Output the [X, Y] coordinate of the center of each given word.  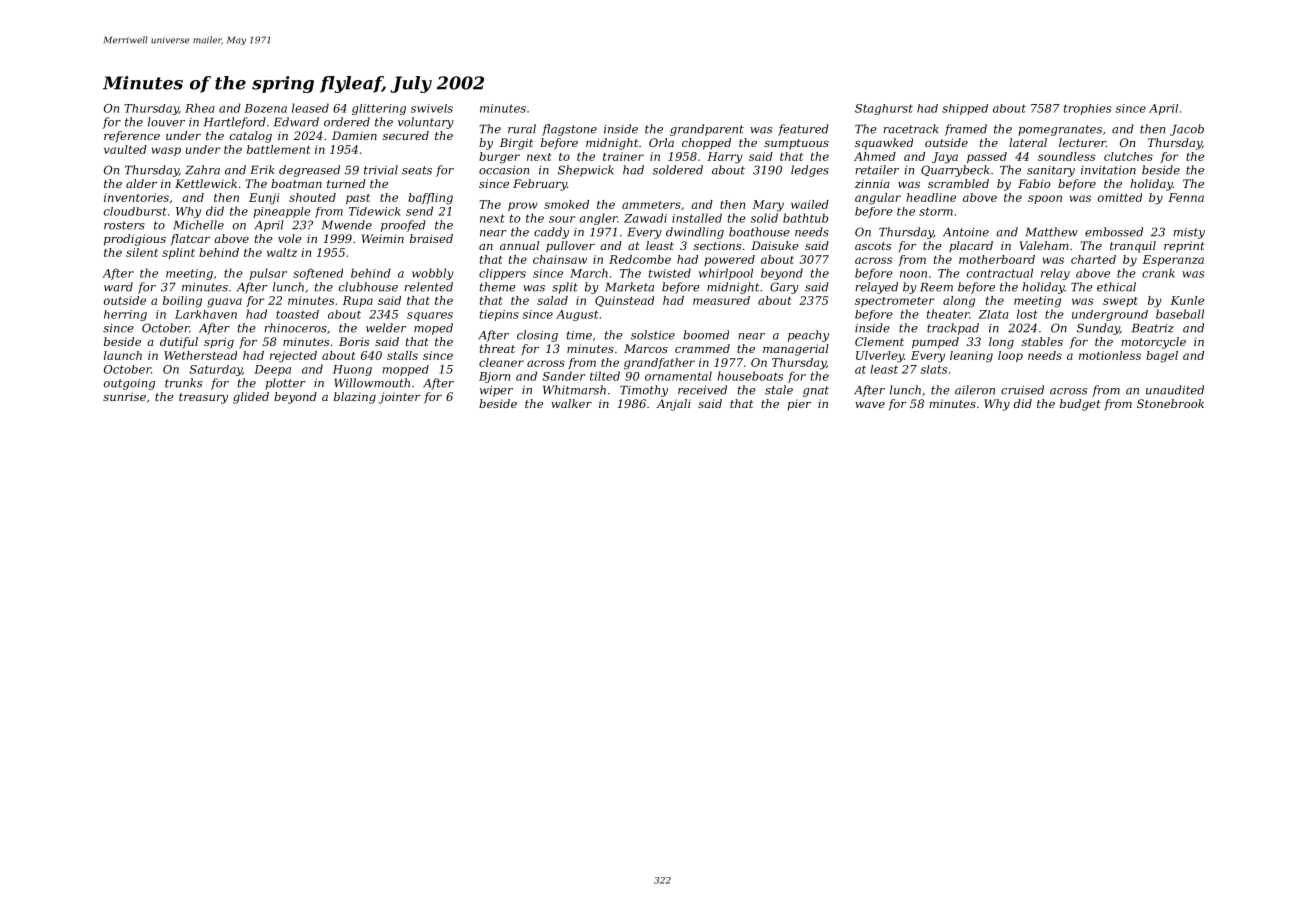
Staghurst [884, 109]
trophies [1087, 109]
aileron [975, 390]
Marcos [646, 348]
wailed [810, 204]
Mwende [347, 225]
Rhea [199, 108]
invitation [1108, 170]
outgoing [129, 384]
